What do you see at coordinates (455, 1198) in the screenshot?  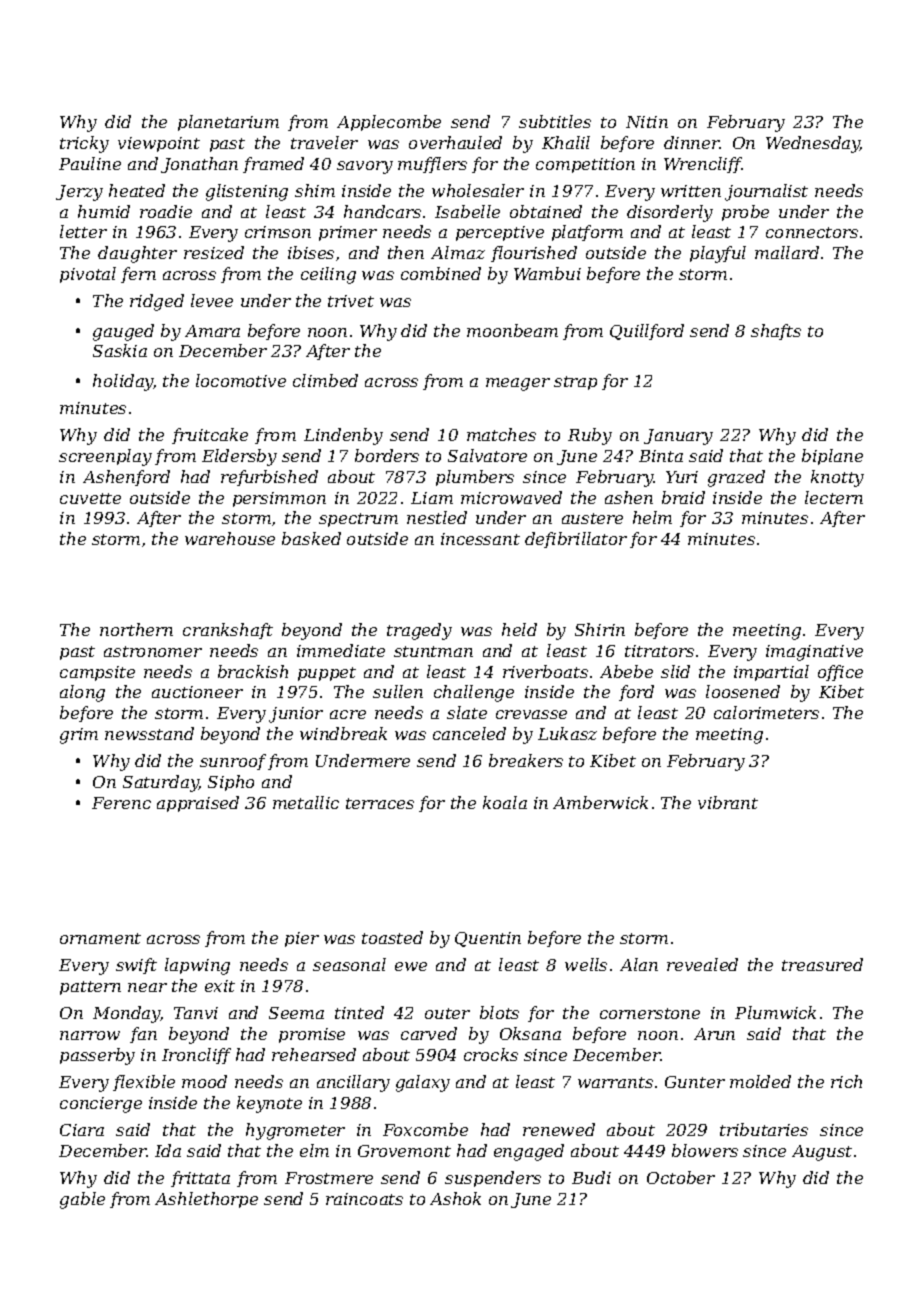 I see `Ashok` at bounding box center [455, 1198].
